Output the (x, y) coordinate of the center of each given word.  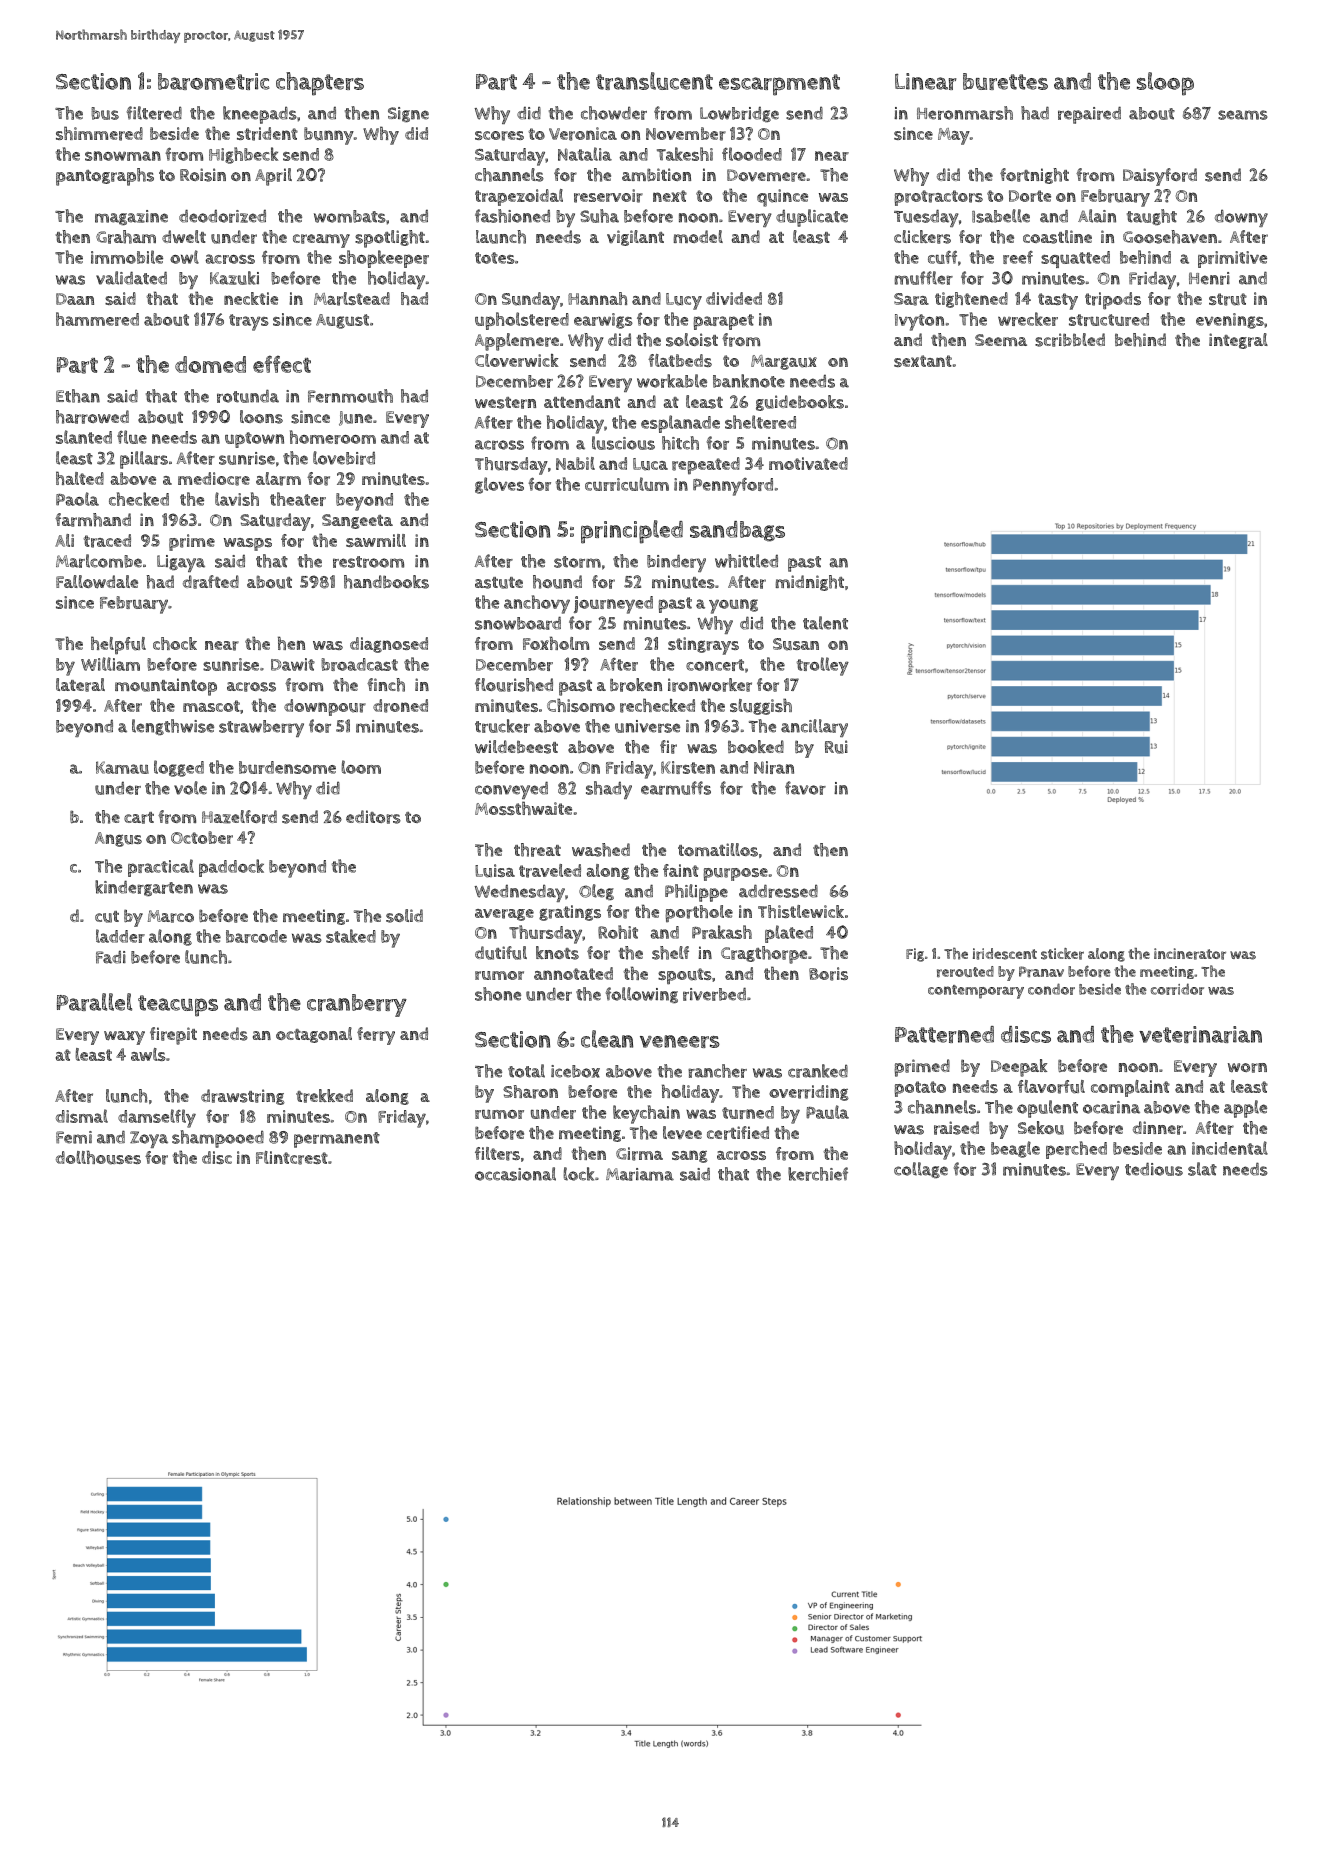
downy (1241, 218)
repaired (1089, 115)
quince (782, 198)
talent (825, 623)
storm (577, 562)
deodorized (222, 216)
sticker (1062, 954)
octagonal (314, 1035)
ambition (656, 175)
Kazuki (234, 278)
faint (681, 870)
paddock (231, 868)
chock (175, 643)
